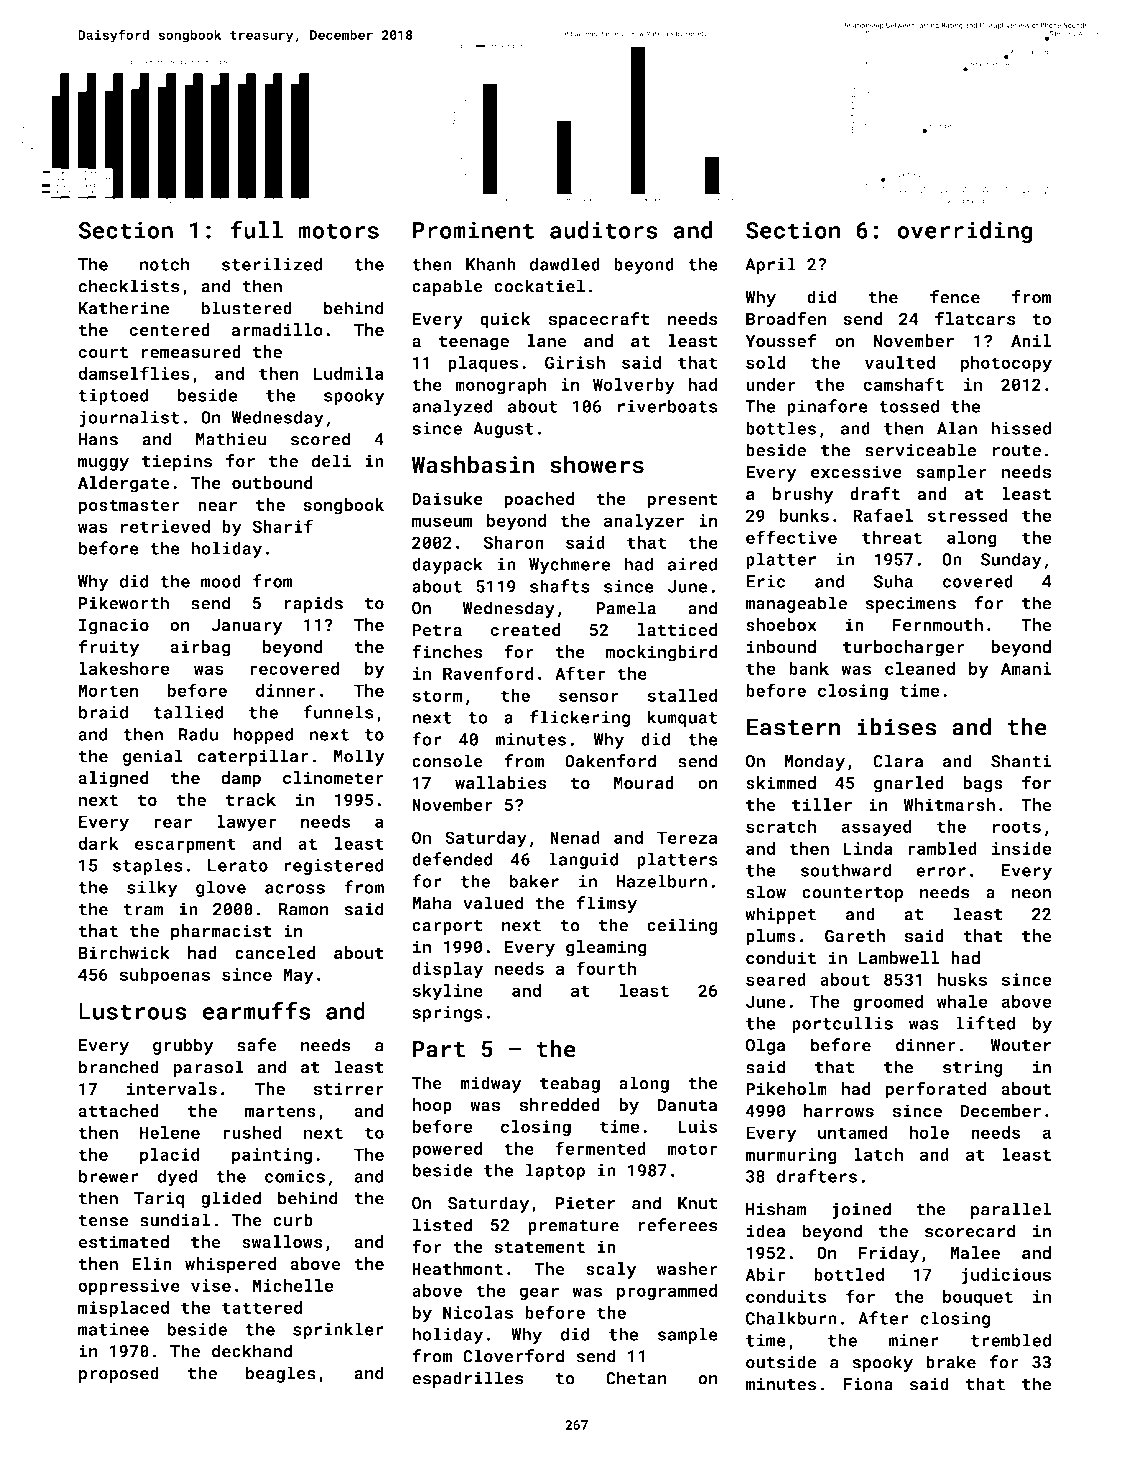  What do you see at coordinates (868, 1384) in the screenshot?
I see `Fiona` at bounding box center [868, 1384].
